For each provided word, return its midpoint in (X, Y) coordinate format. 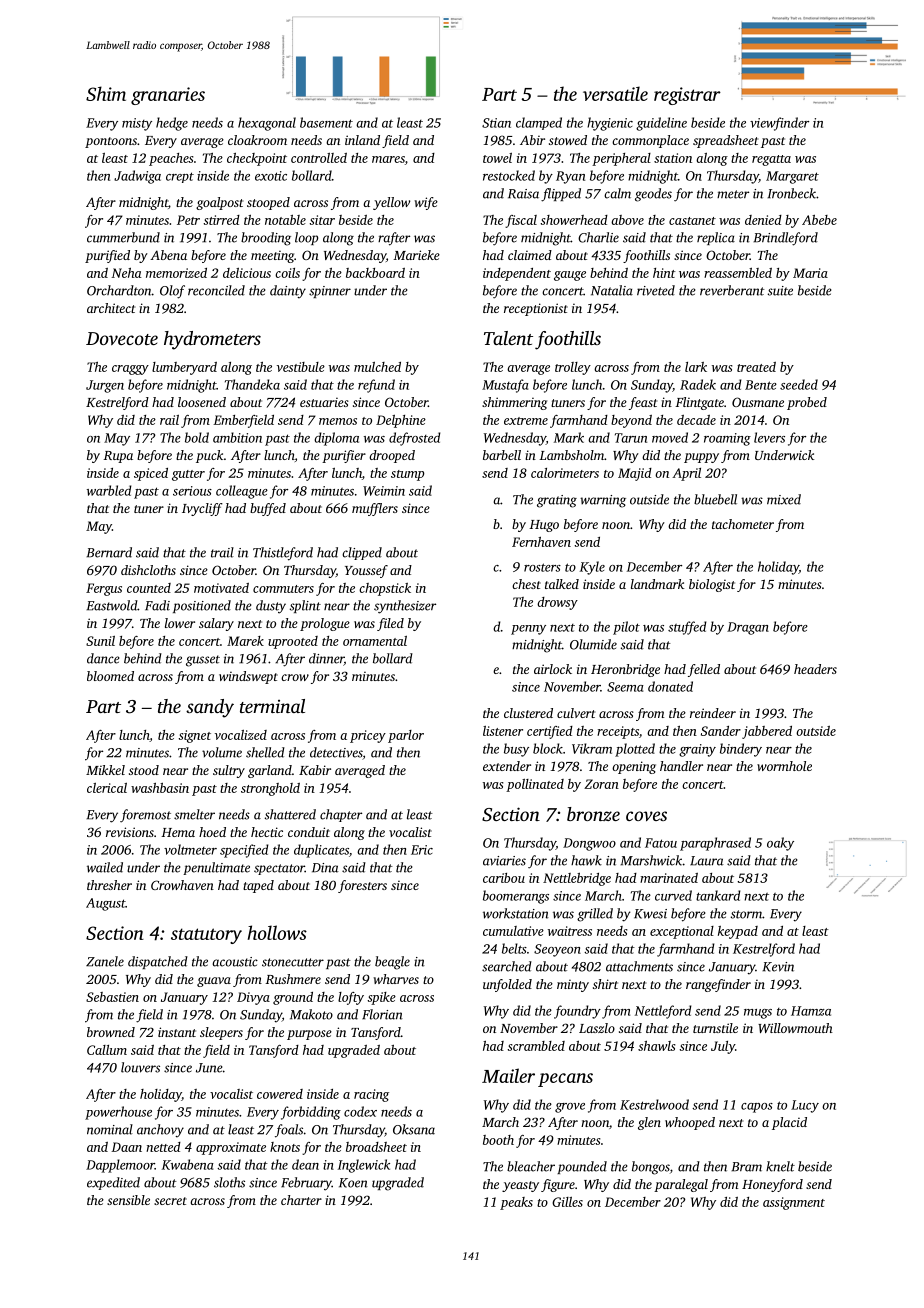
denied (763, 220)
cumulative (513, 931)
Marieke (416, 255)
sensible (128, 1200)
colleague (242, 492)
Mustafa (505, 386)
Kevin (778, 967)
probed (807, 403)
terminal (272, 706)
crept (180, 177)
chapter (341, 815)
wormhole (784, 766)
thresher (109, 885)
